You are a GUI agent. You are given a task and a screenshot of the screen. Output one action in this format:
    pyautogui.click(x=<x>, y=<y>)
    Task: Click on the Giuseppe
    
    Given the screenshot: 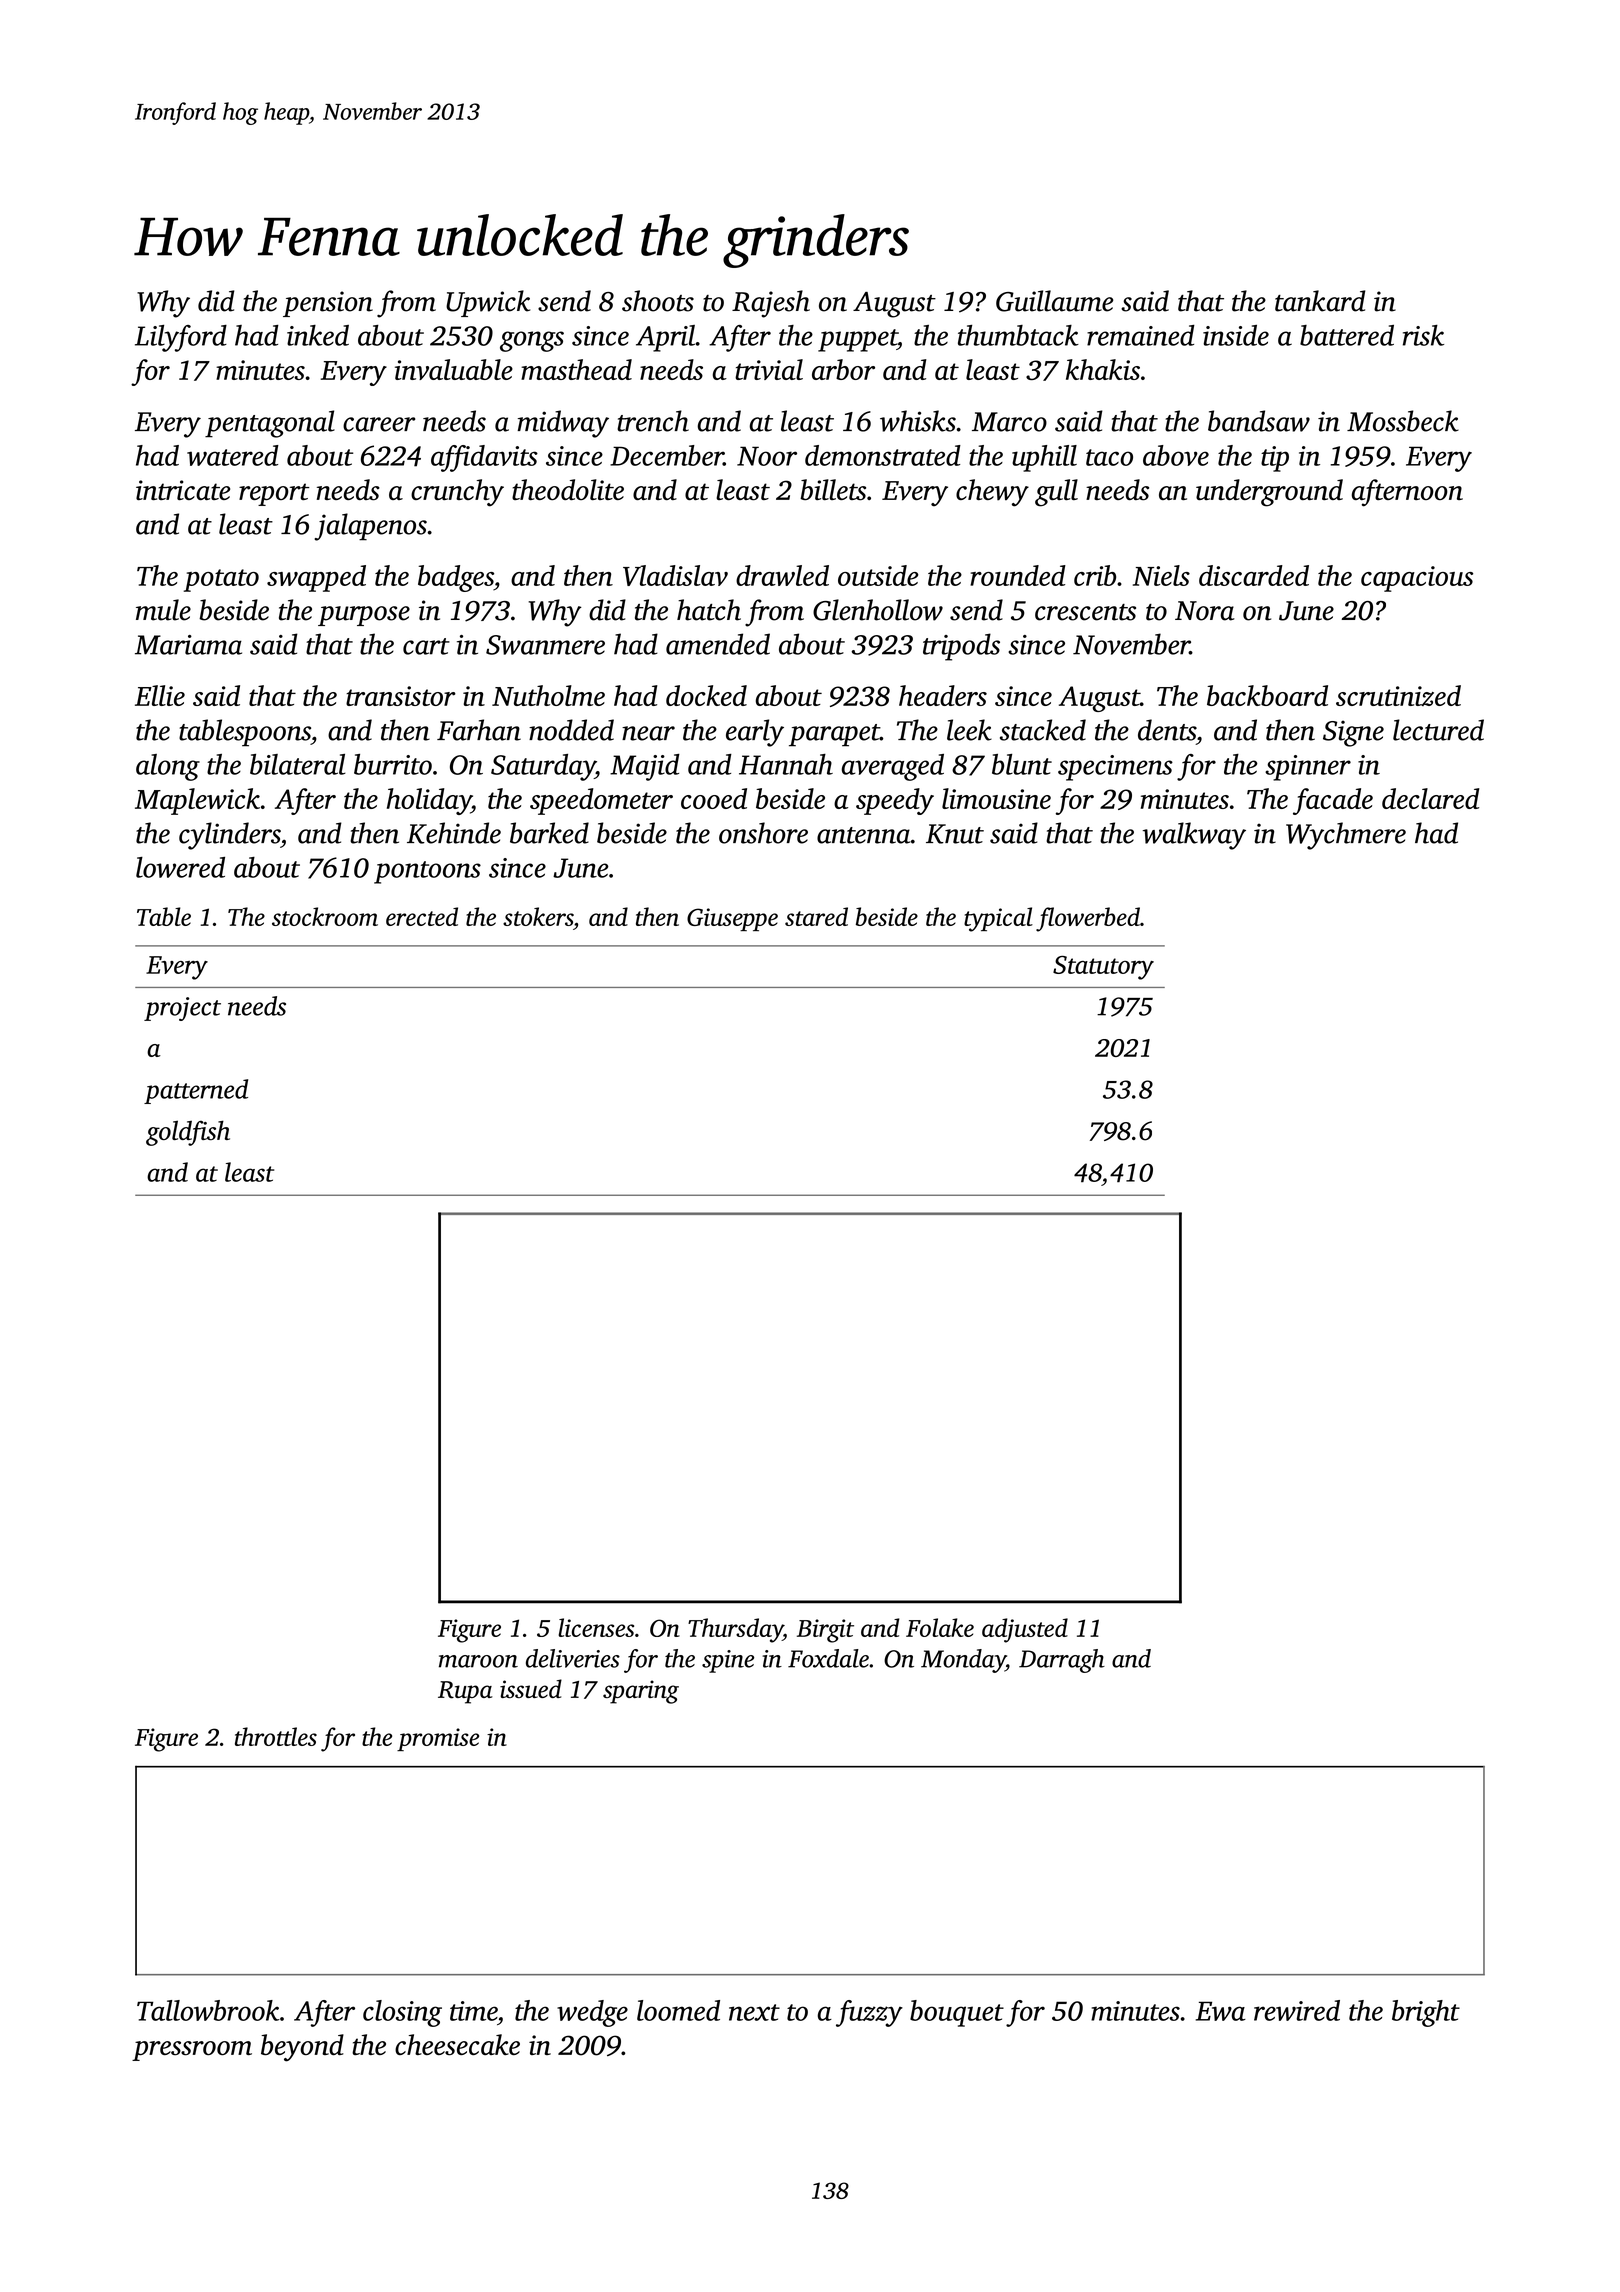 What is the action you would take?
    pyautogui.click(x=732, y=919)
